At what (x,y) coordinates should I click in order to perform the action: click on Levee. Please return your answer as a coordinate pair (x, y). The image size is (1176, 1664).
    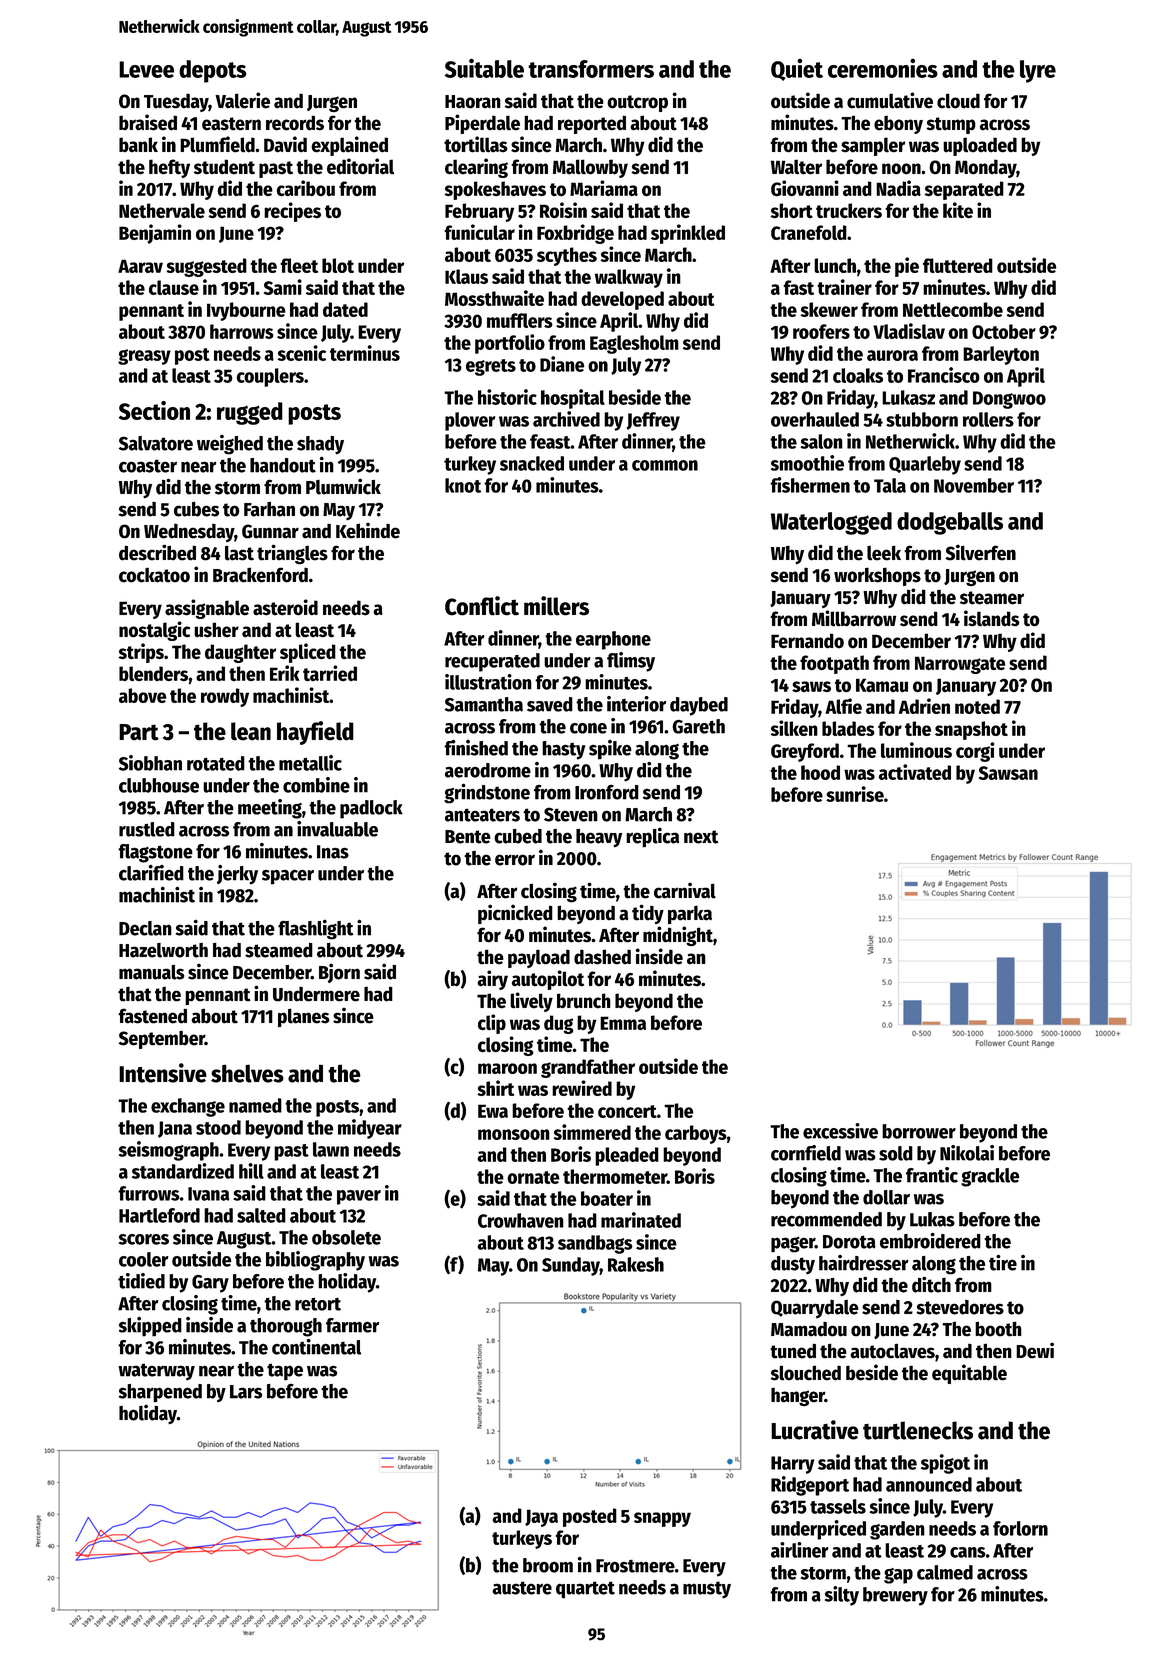
    Looking at the image, I should click on (146, 69).
